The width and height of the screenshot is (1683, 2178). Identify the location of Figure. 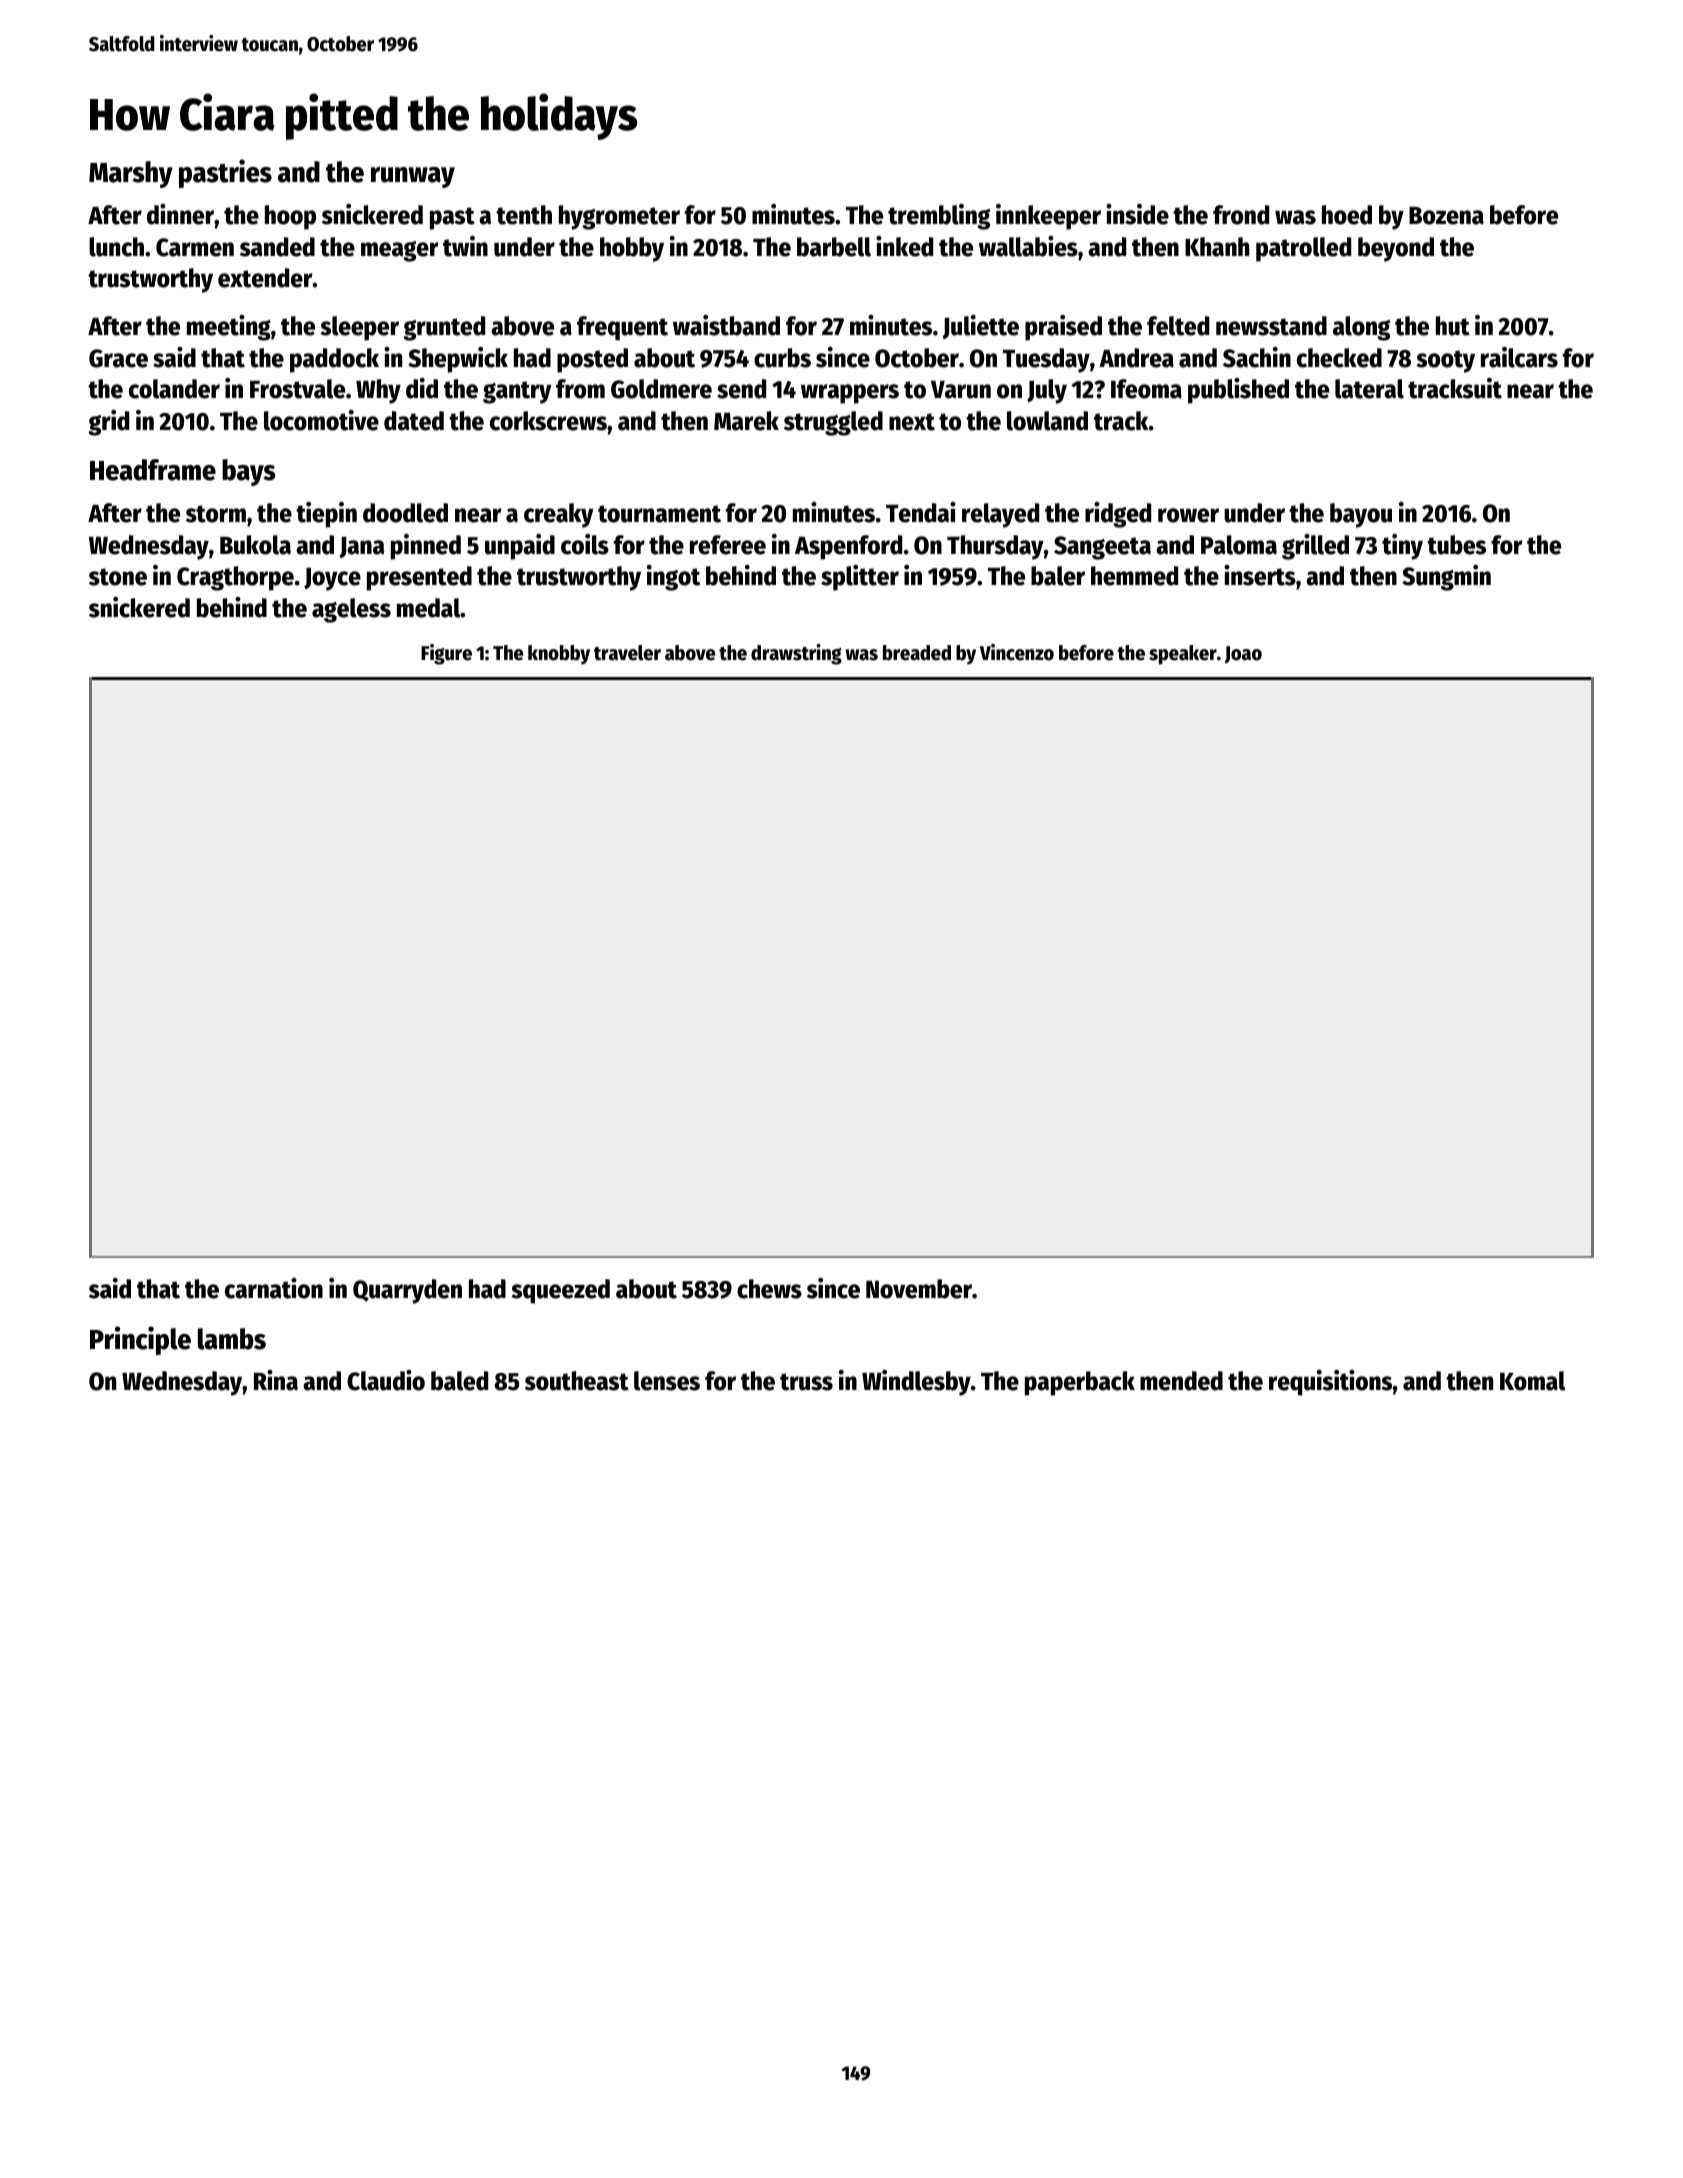
(446, 654).
